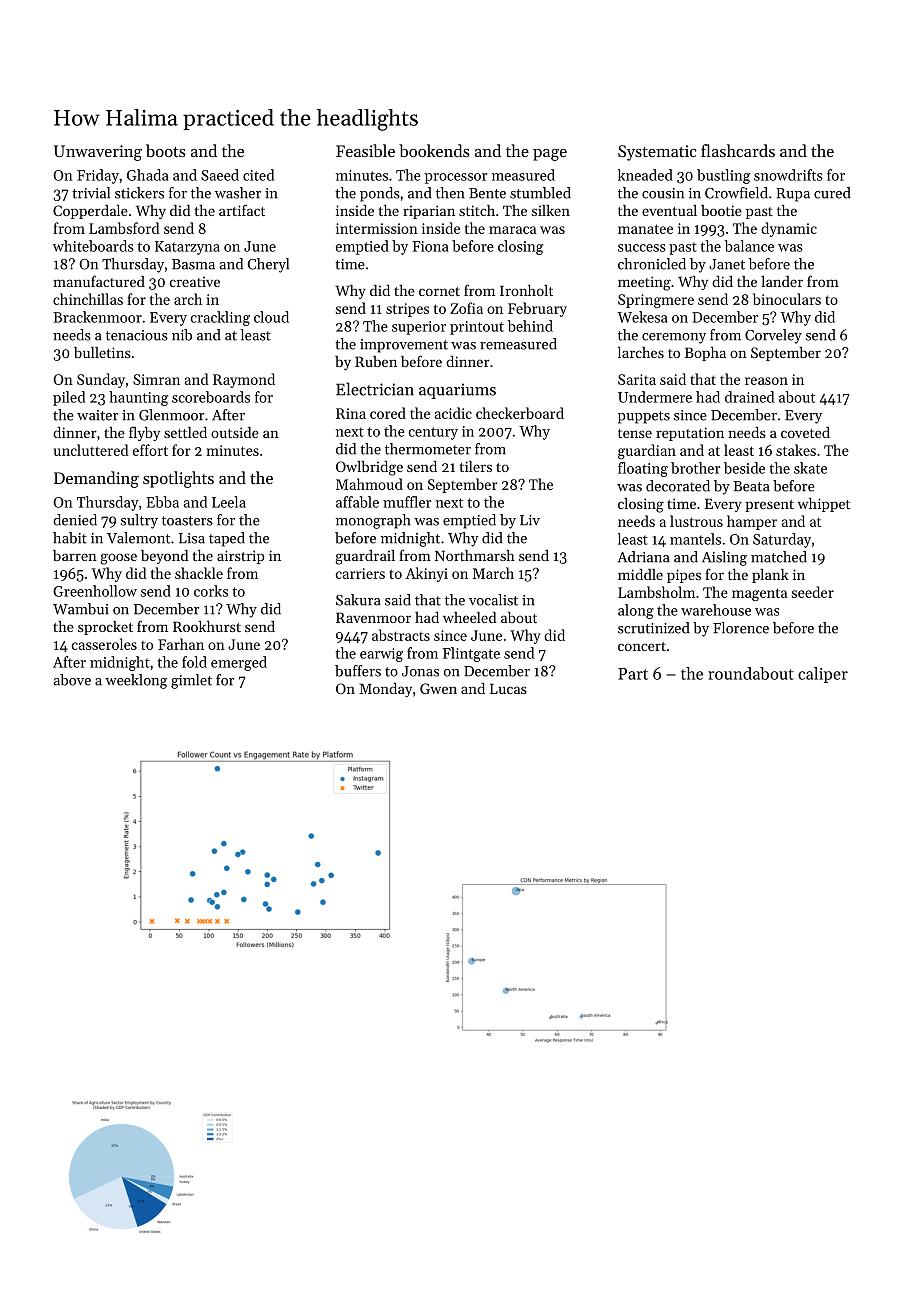 The image size is (908, 1316). Describe the element at coordinates (823, 675) in the screenshot. I see `caliper` at that location.
